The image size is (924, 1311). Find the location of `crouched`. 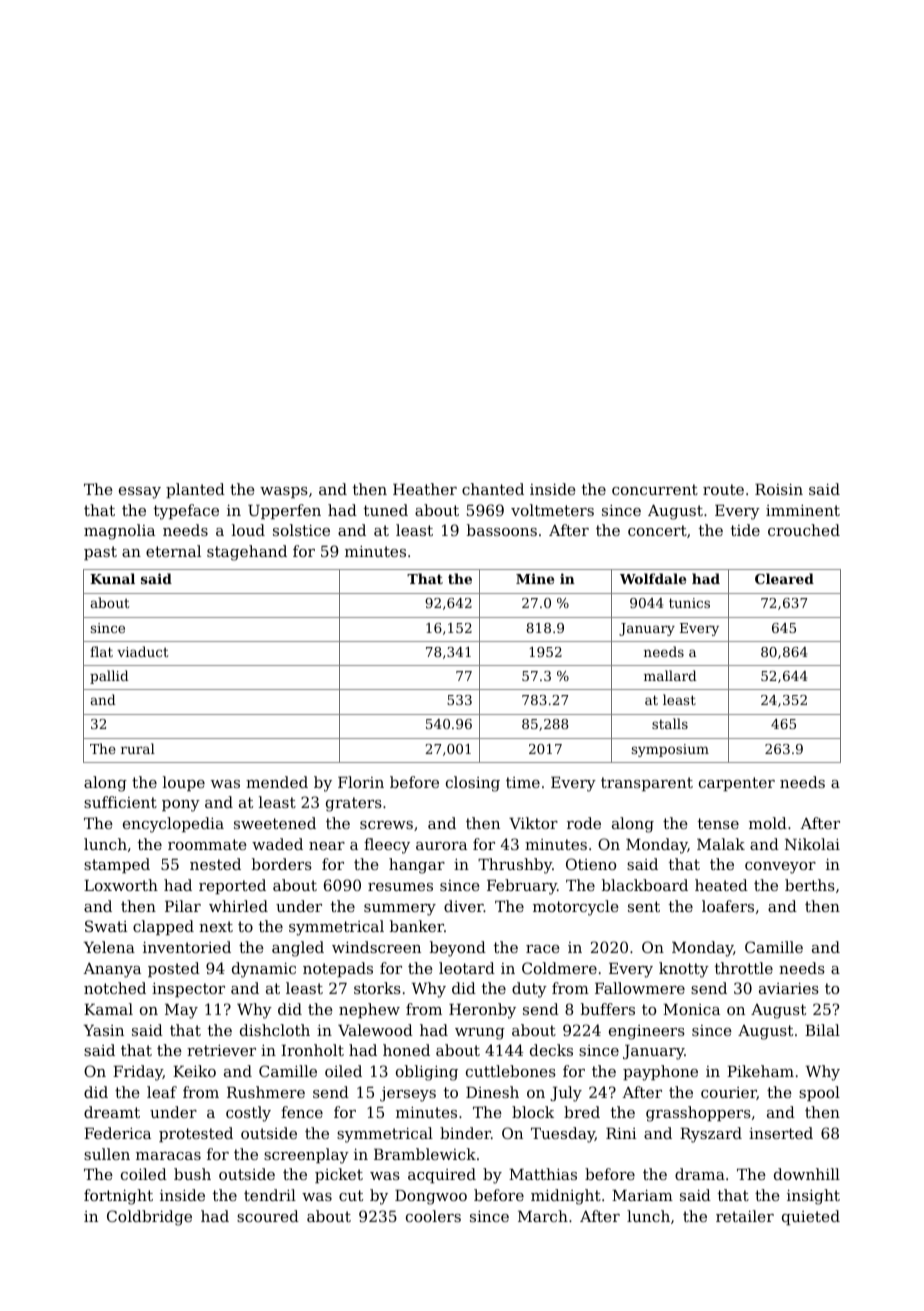

crouched is located at coordinates (804, 530).
